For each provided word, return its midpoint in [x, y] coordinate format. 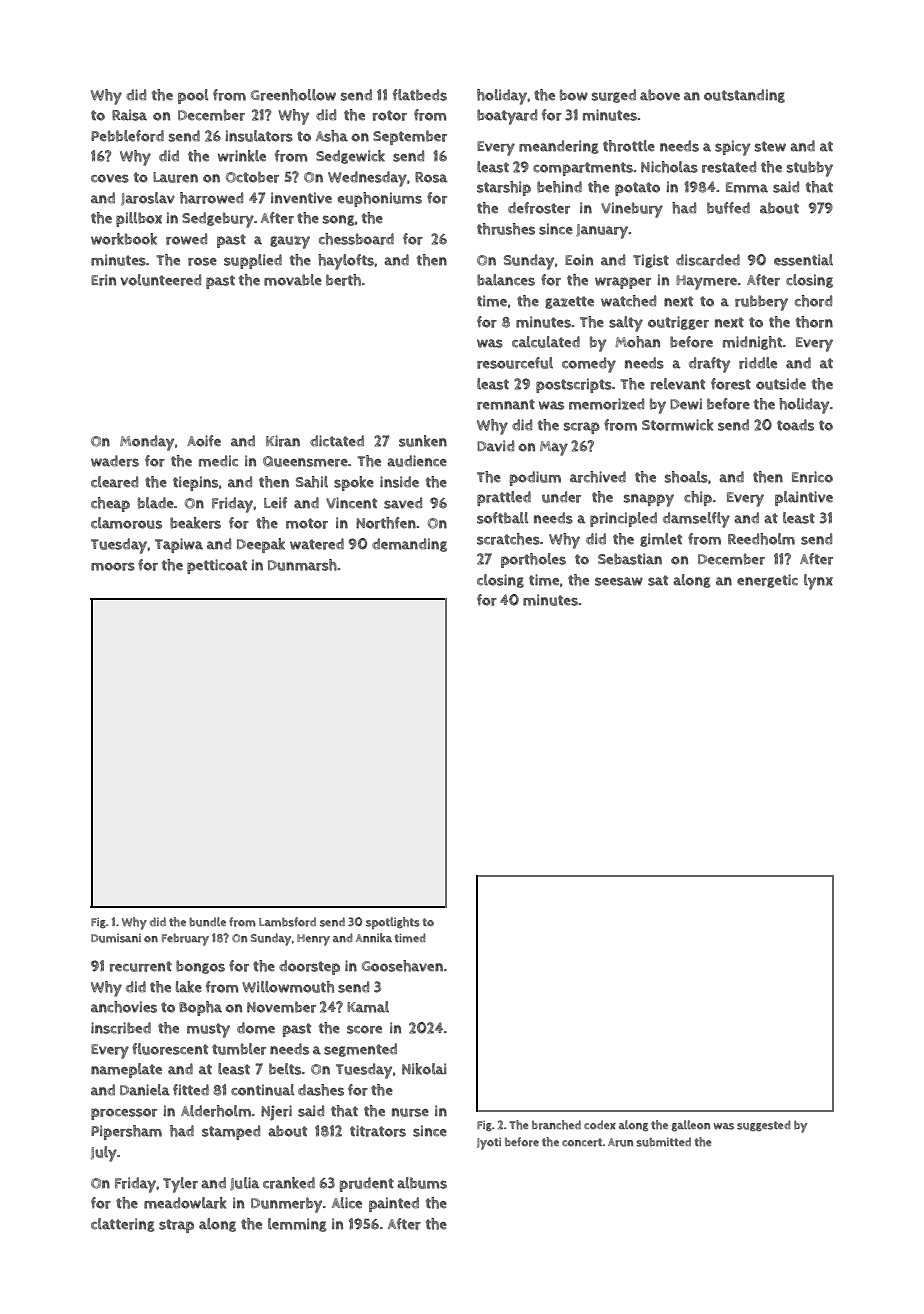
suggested [764, 1126]
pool [193, 96]
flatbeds [420, 95]
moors [113, 566]
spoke [354, 483]
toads [795, 425]
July [104, 1154]
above [660, 95]
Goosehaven [402, 966]
